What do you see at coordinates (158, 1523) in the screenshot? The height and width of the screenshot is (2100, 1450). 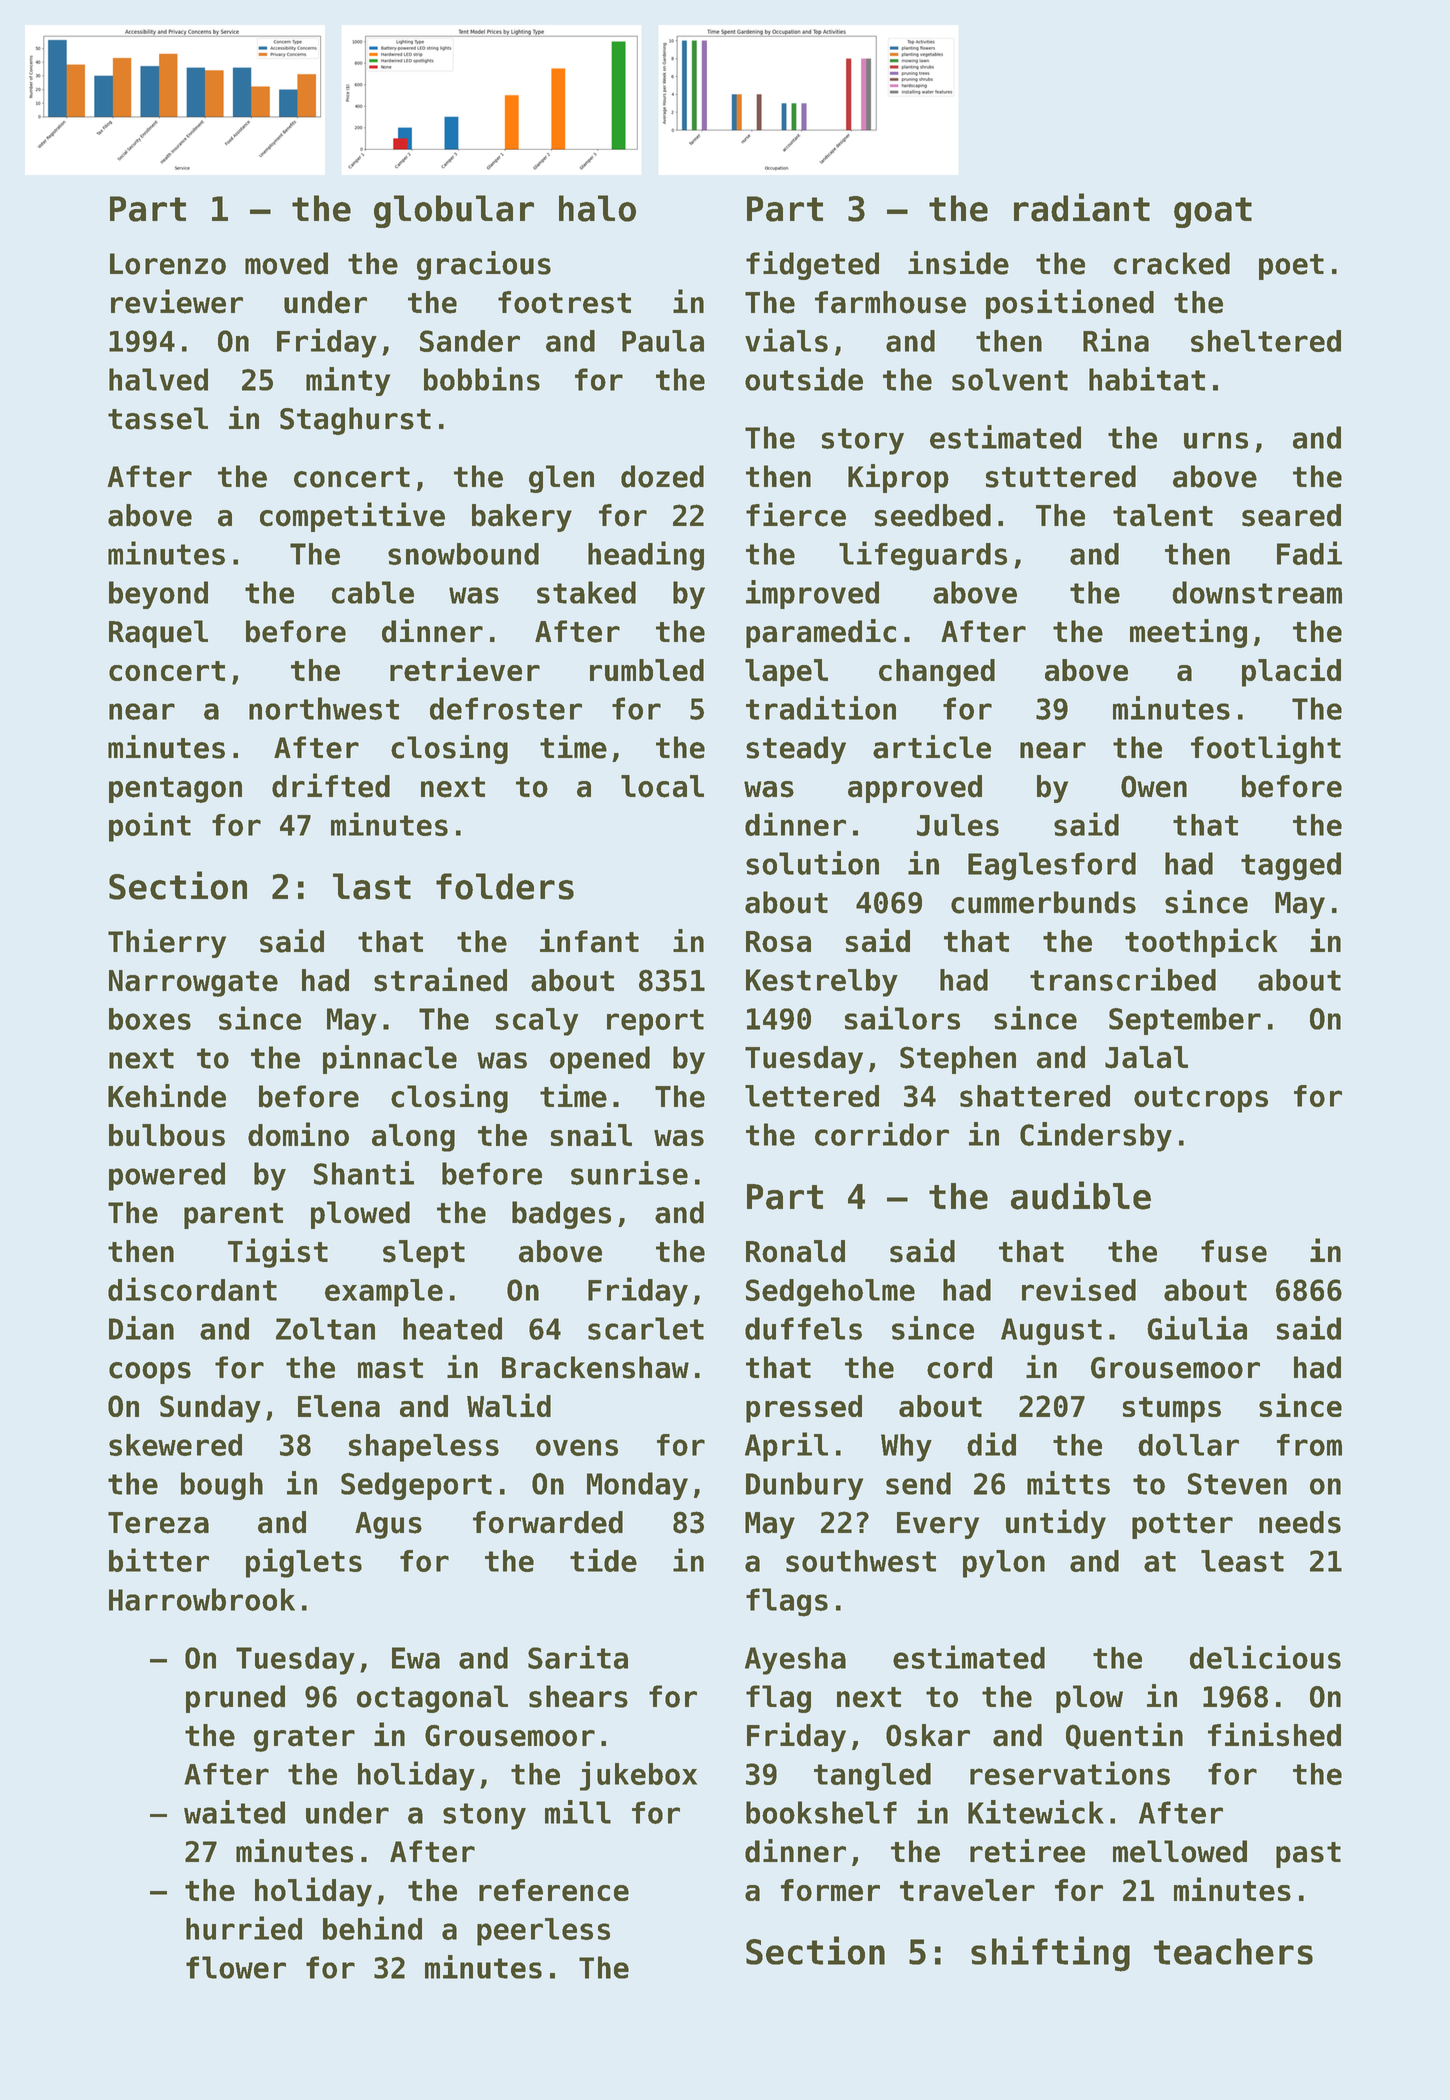 I see `Tereza` at bounding box center [158, 1523].
